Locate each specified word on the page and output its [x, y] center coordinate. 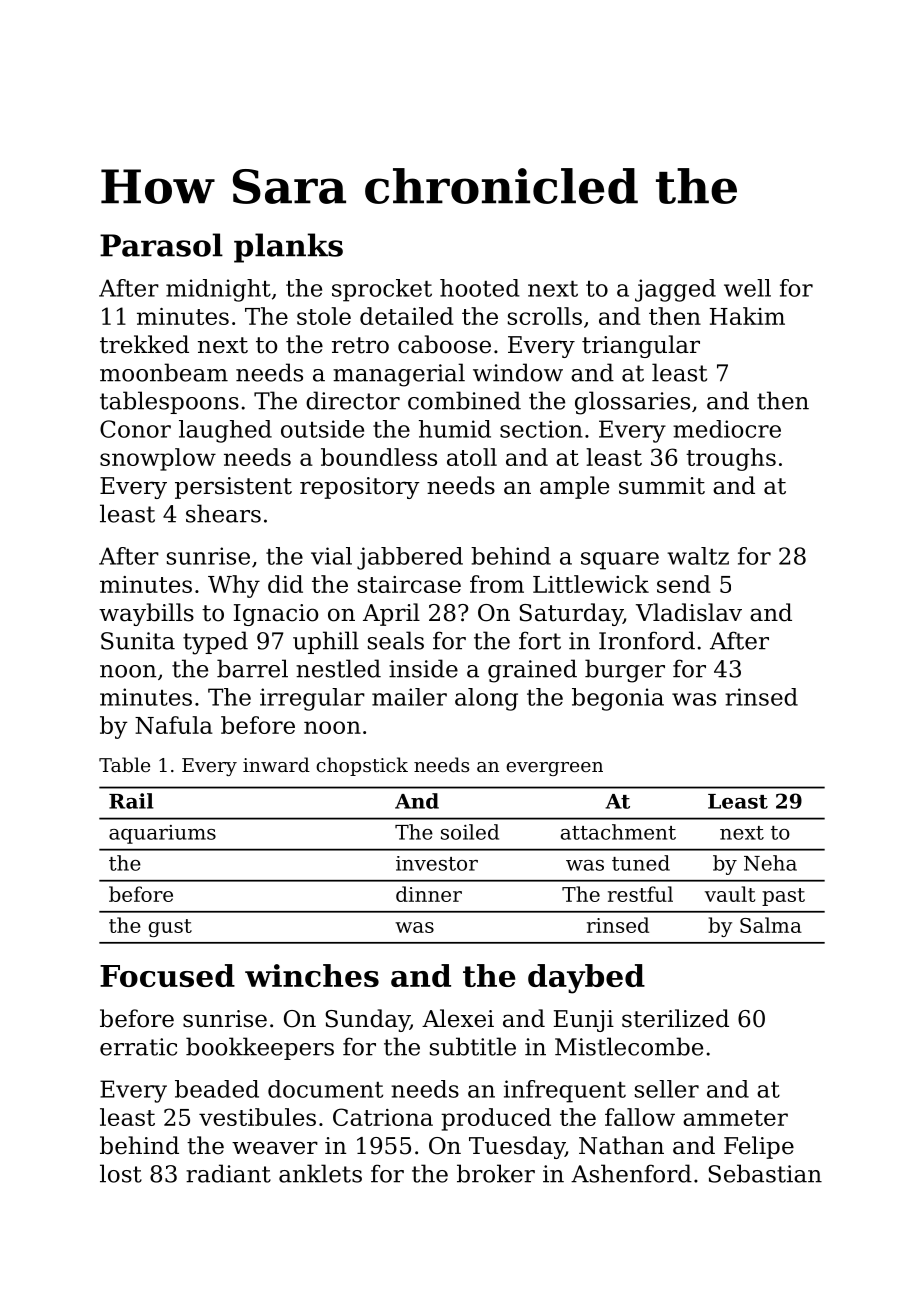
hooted [480, 288]
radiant [228, 1173]
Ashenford [631, 1173]
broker [496, 1173]
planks [288, 248]
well [747, 288]
